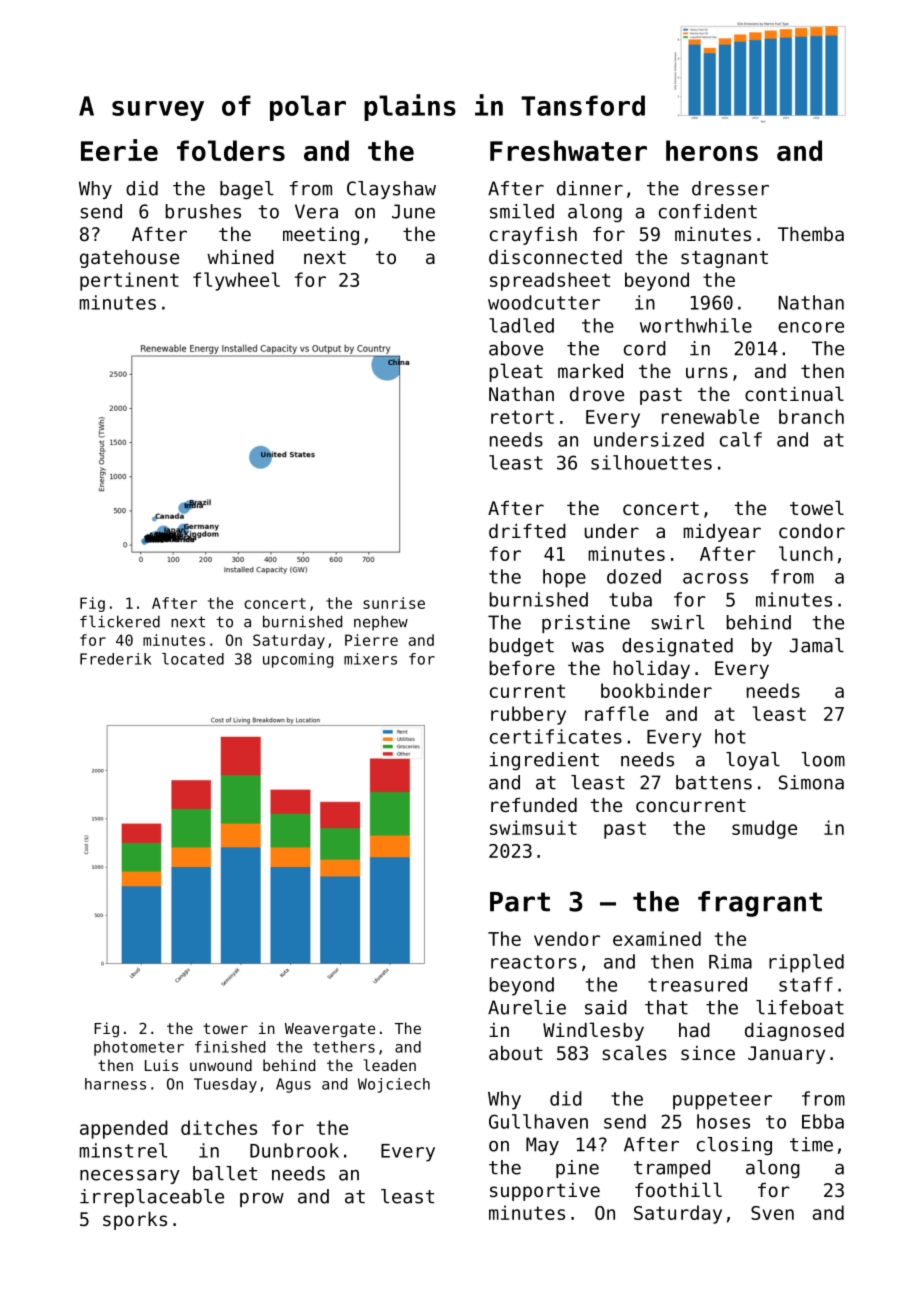 The width and height of the image is (924, 1311). Describe the element at coordinates (741, 439) in the image. I see `calf` at that location.
